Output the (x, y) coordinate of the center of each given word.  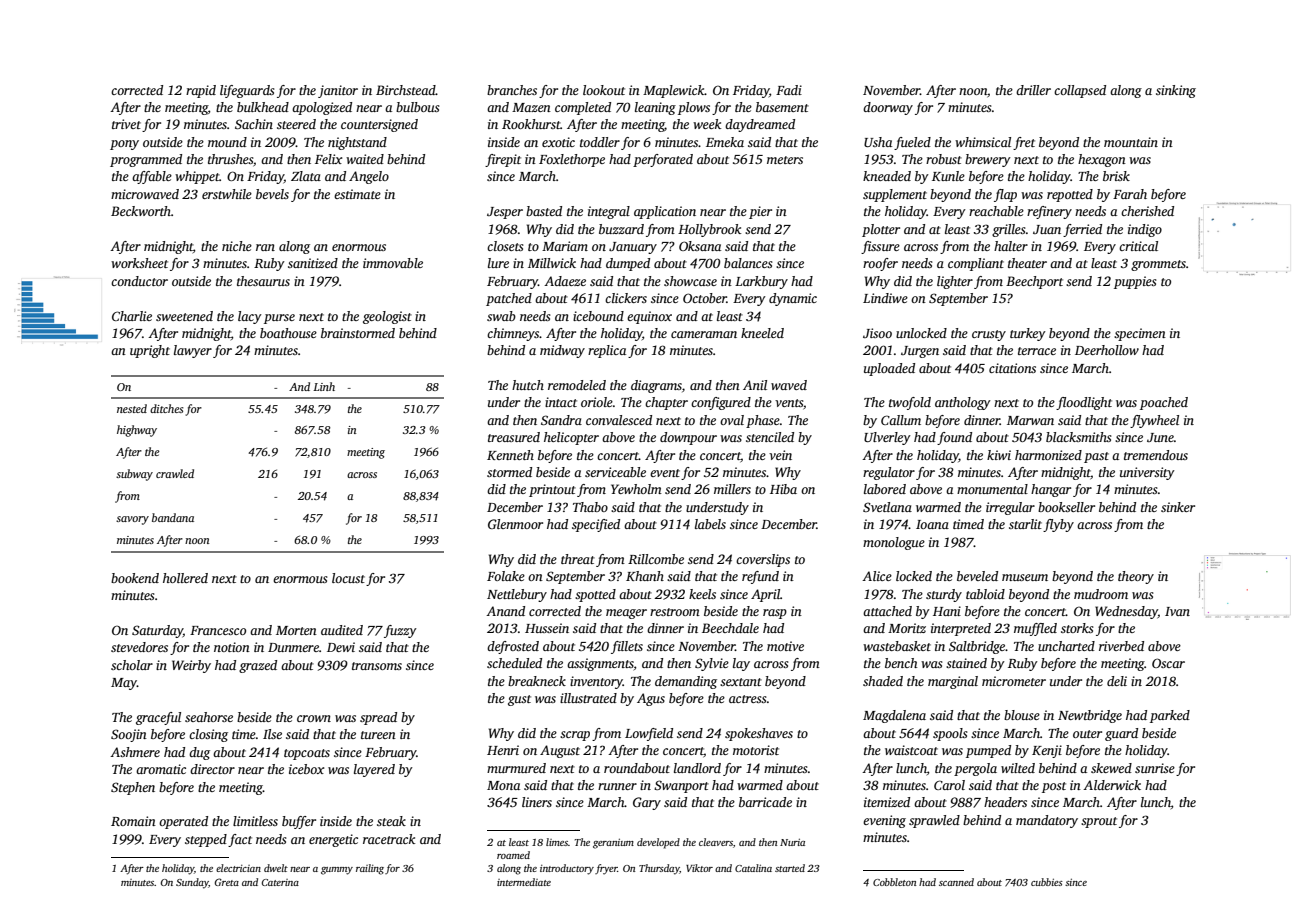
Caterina (280, 882)
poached (1164, 403)
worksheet (139, 263)
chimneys (513, 334)
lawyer (193, 351)
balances (748, 263)
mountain (1131, 142)
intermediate (524, 882)
